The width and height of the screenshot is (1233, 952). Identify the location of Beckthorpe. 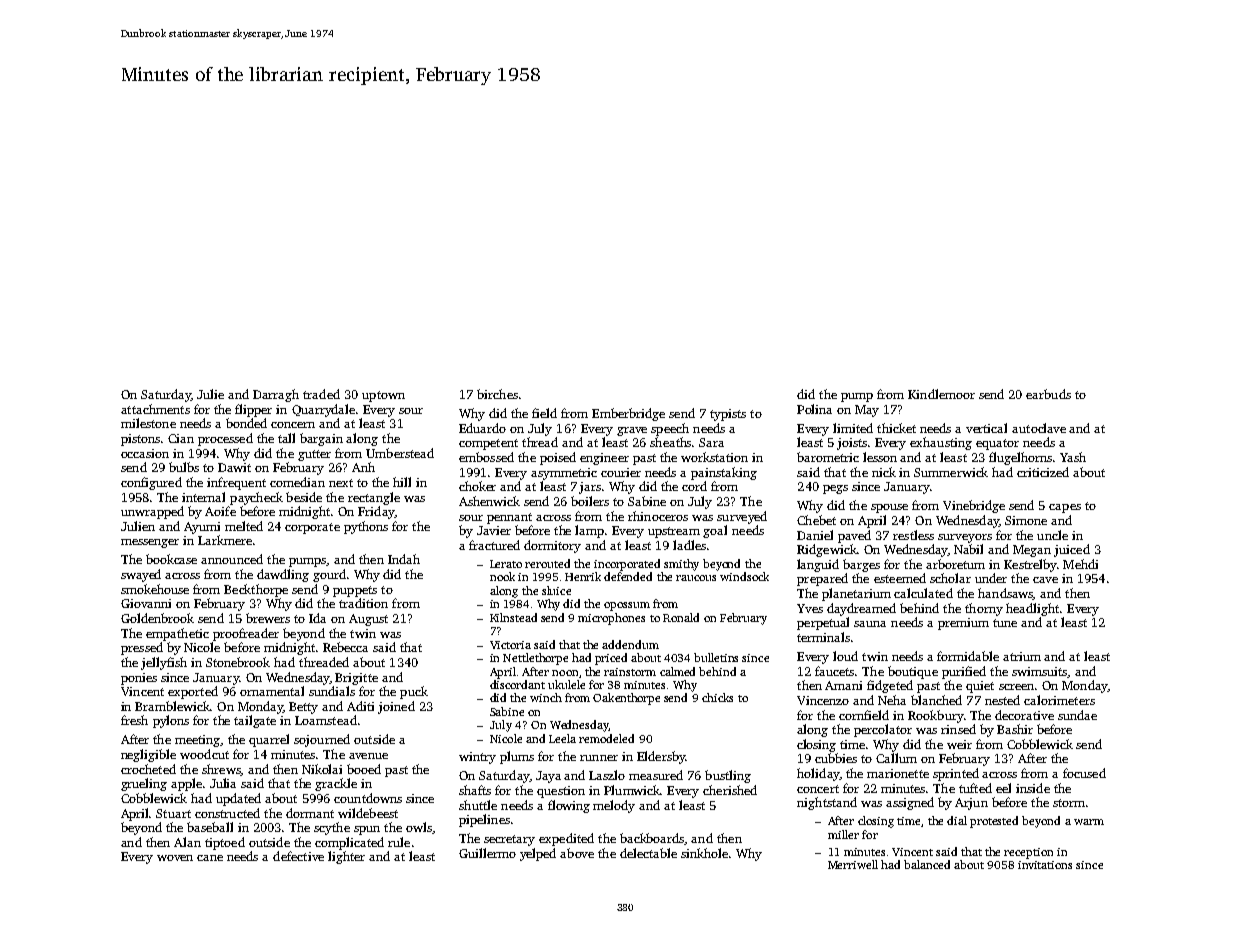
(256, 590).
